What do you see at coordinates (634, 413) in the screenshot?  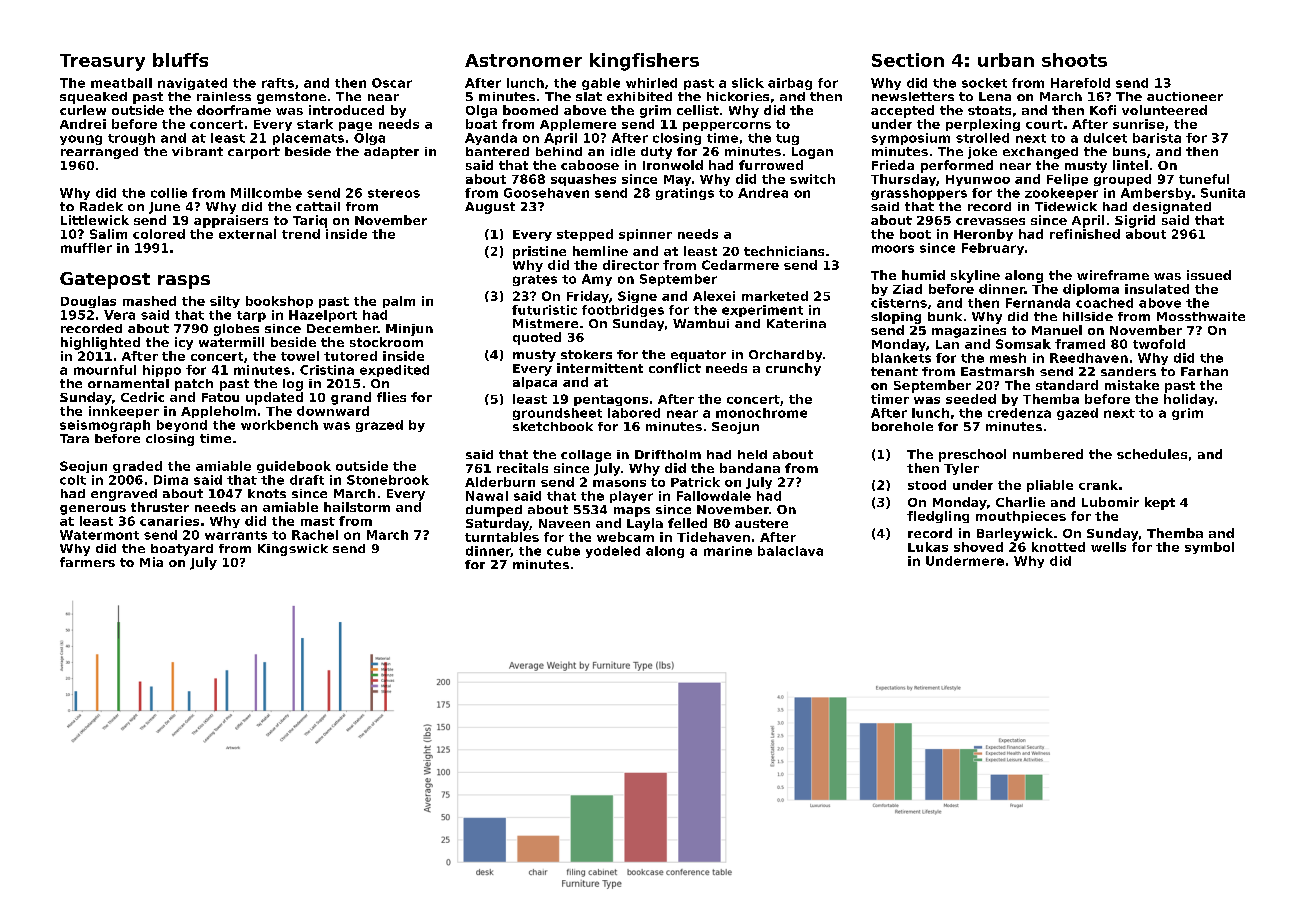 I see `labored` at bounding box center [634, 413].
